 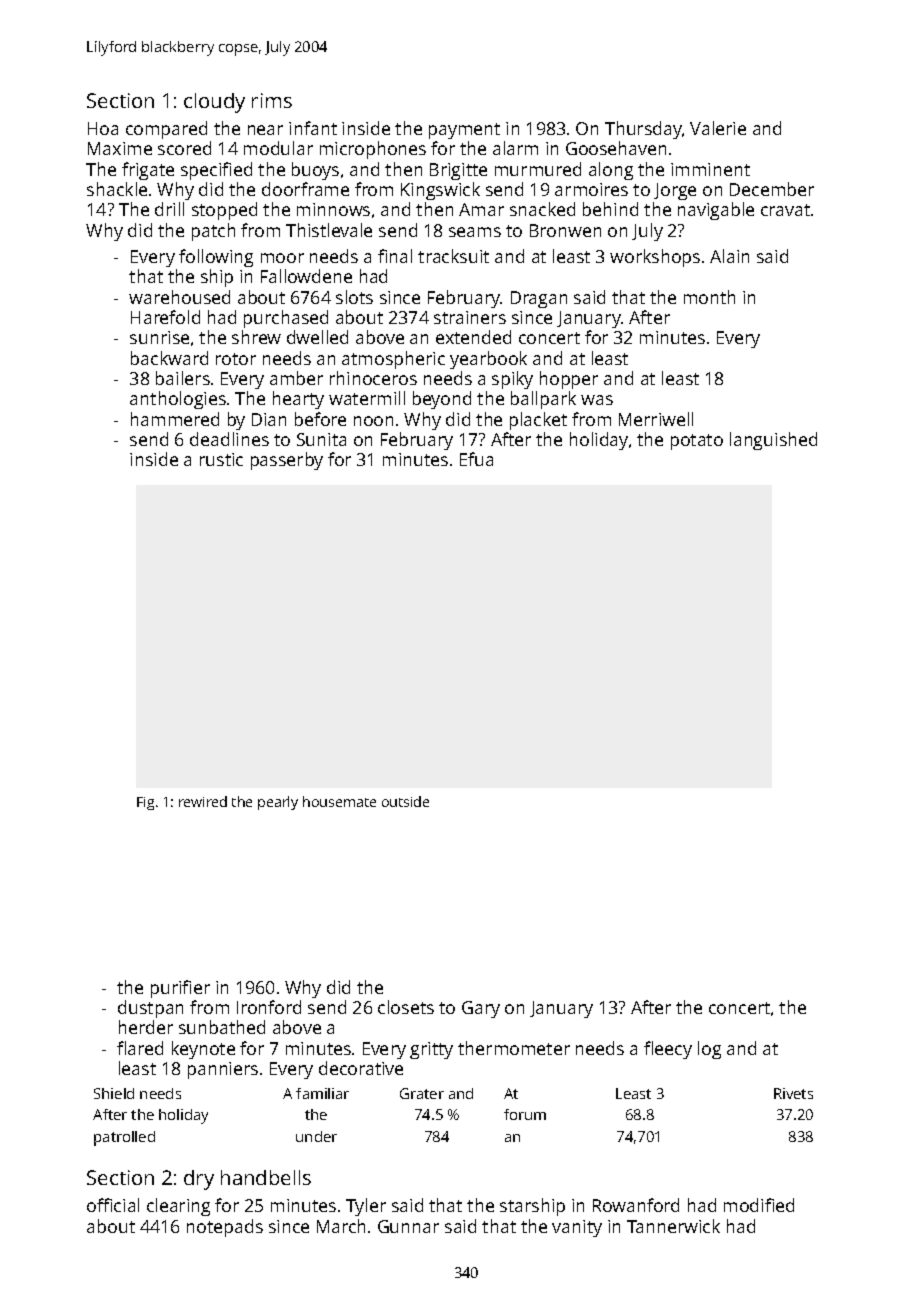 I want to click on fleecy, so click(x=668, y=1050).
